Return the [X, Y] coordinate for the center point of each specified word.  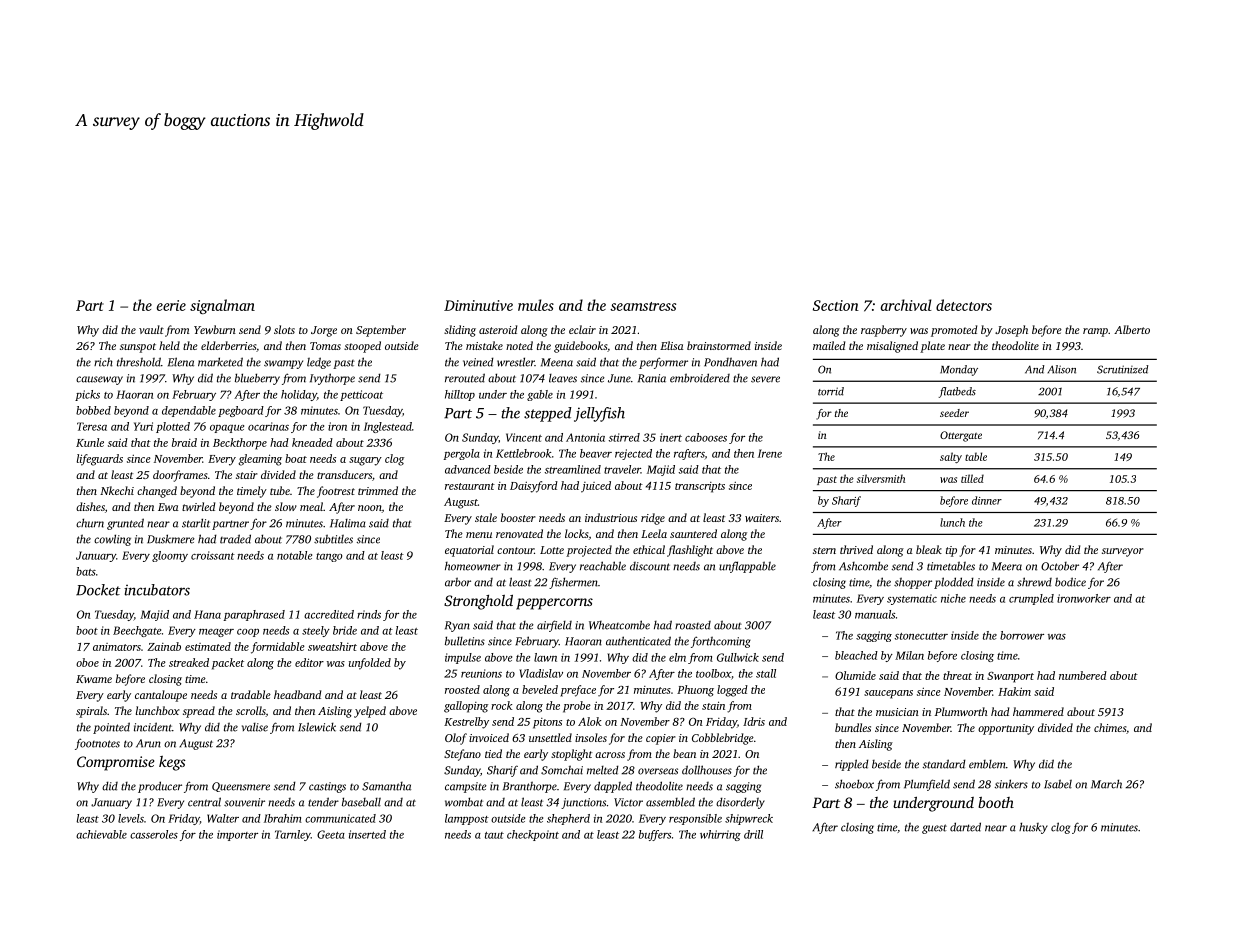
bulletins [465, 641]
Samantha [386, 786]
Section [836, 305]
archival [906, 305]
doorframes [180, 476]
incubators [157, 590]
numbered [1083, 675]
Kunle [90, 442]
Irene [770, 453]
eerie [171, 305]
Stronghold [478, 602]
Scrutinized [1123, 369]
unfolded [370, 664]
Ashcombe [863, 566]
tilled [972, 478]
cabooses [706, 437]
